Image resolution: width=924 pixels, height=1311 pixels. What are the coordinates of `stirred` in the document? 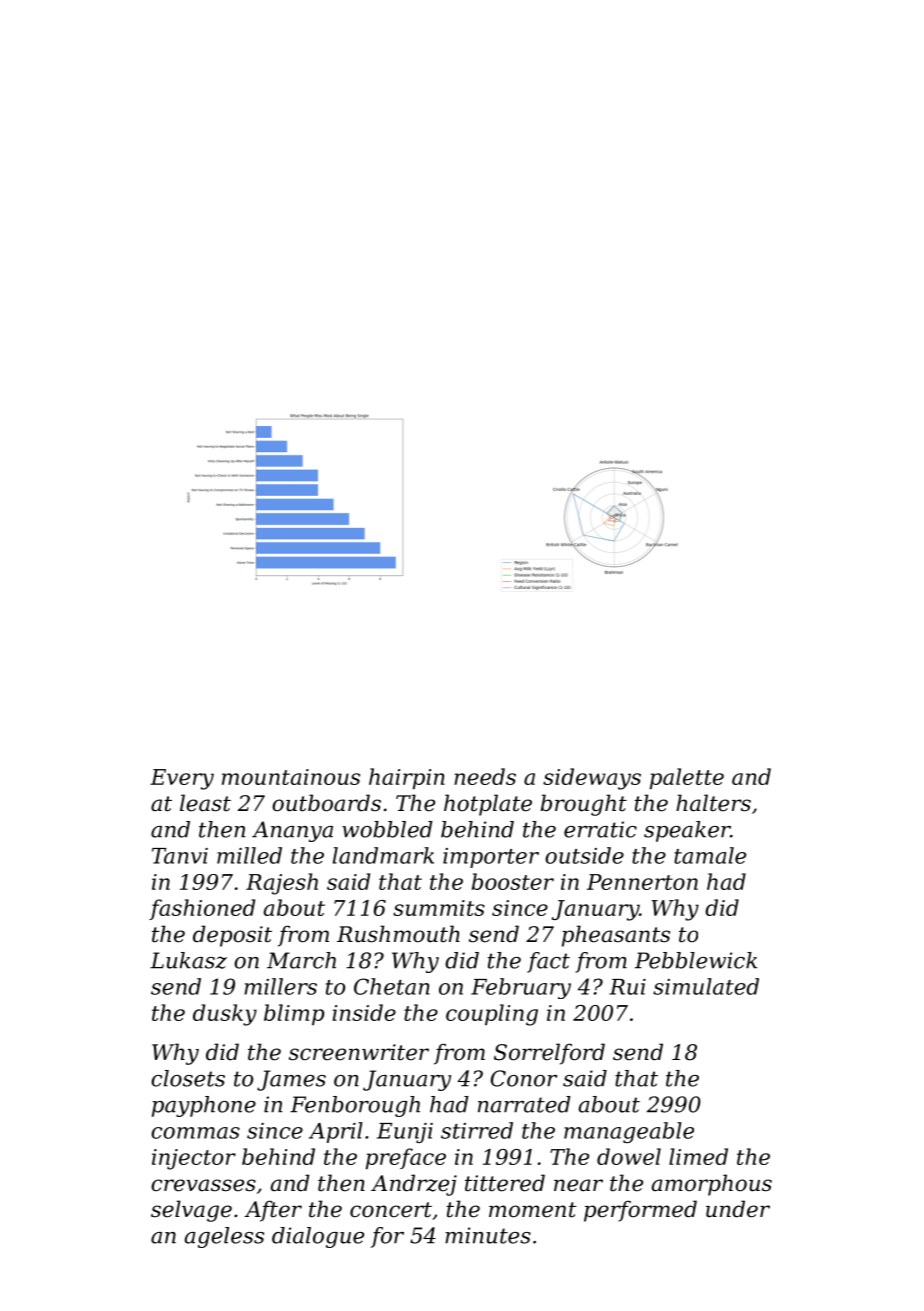 It's located at (477, 1130).
